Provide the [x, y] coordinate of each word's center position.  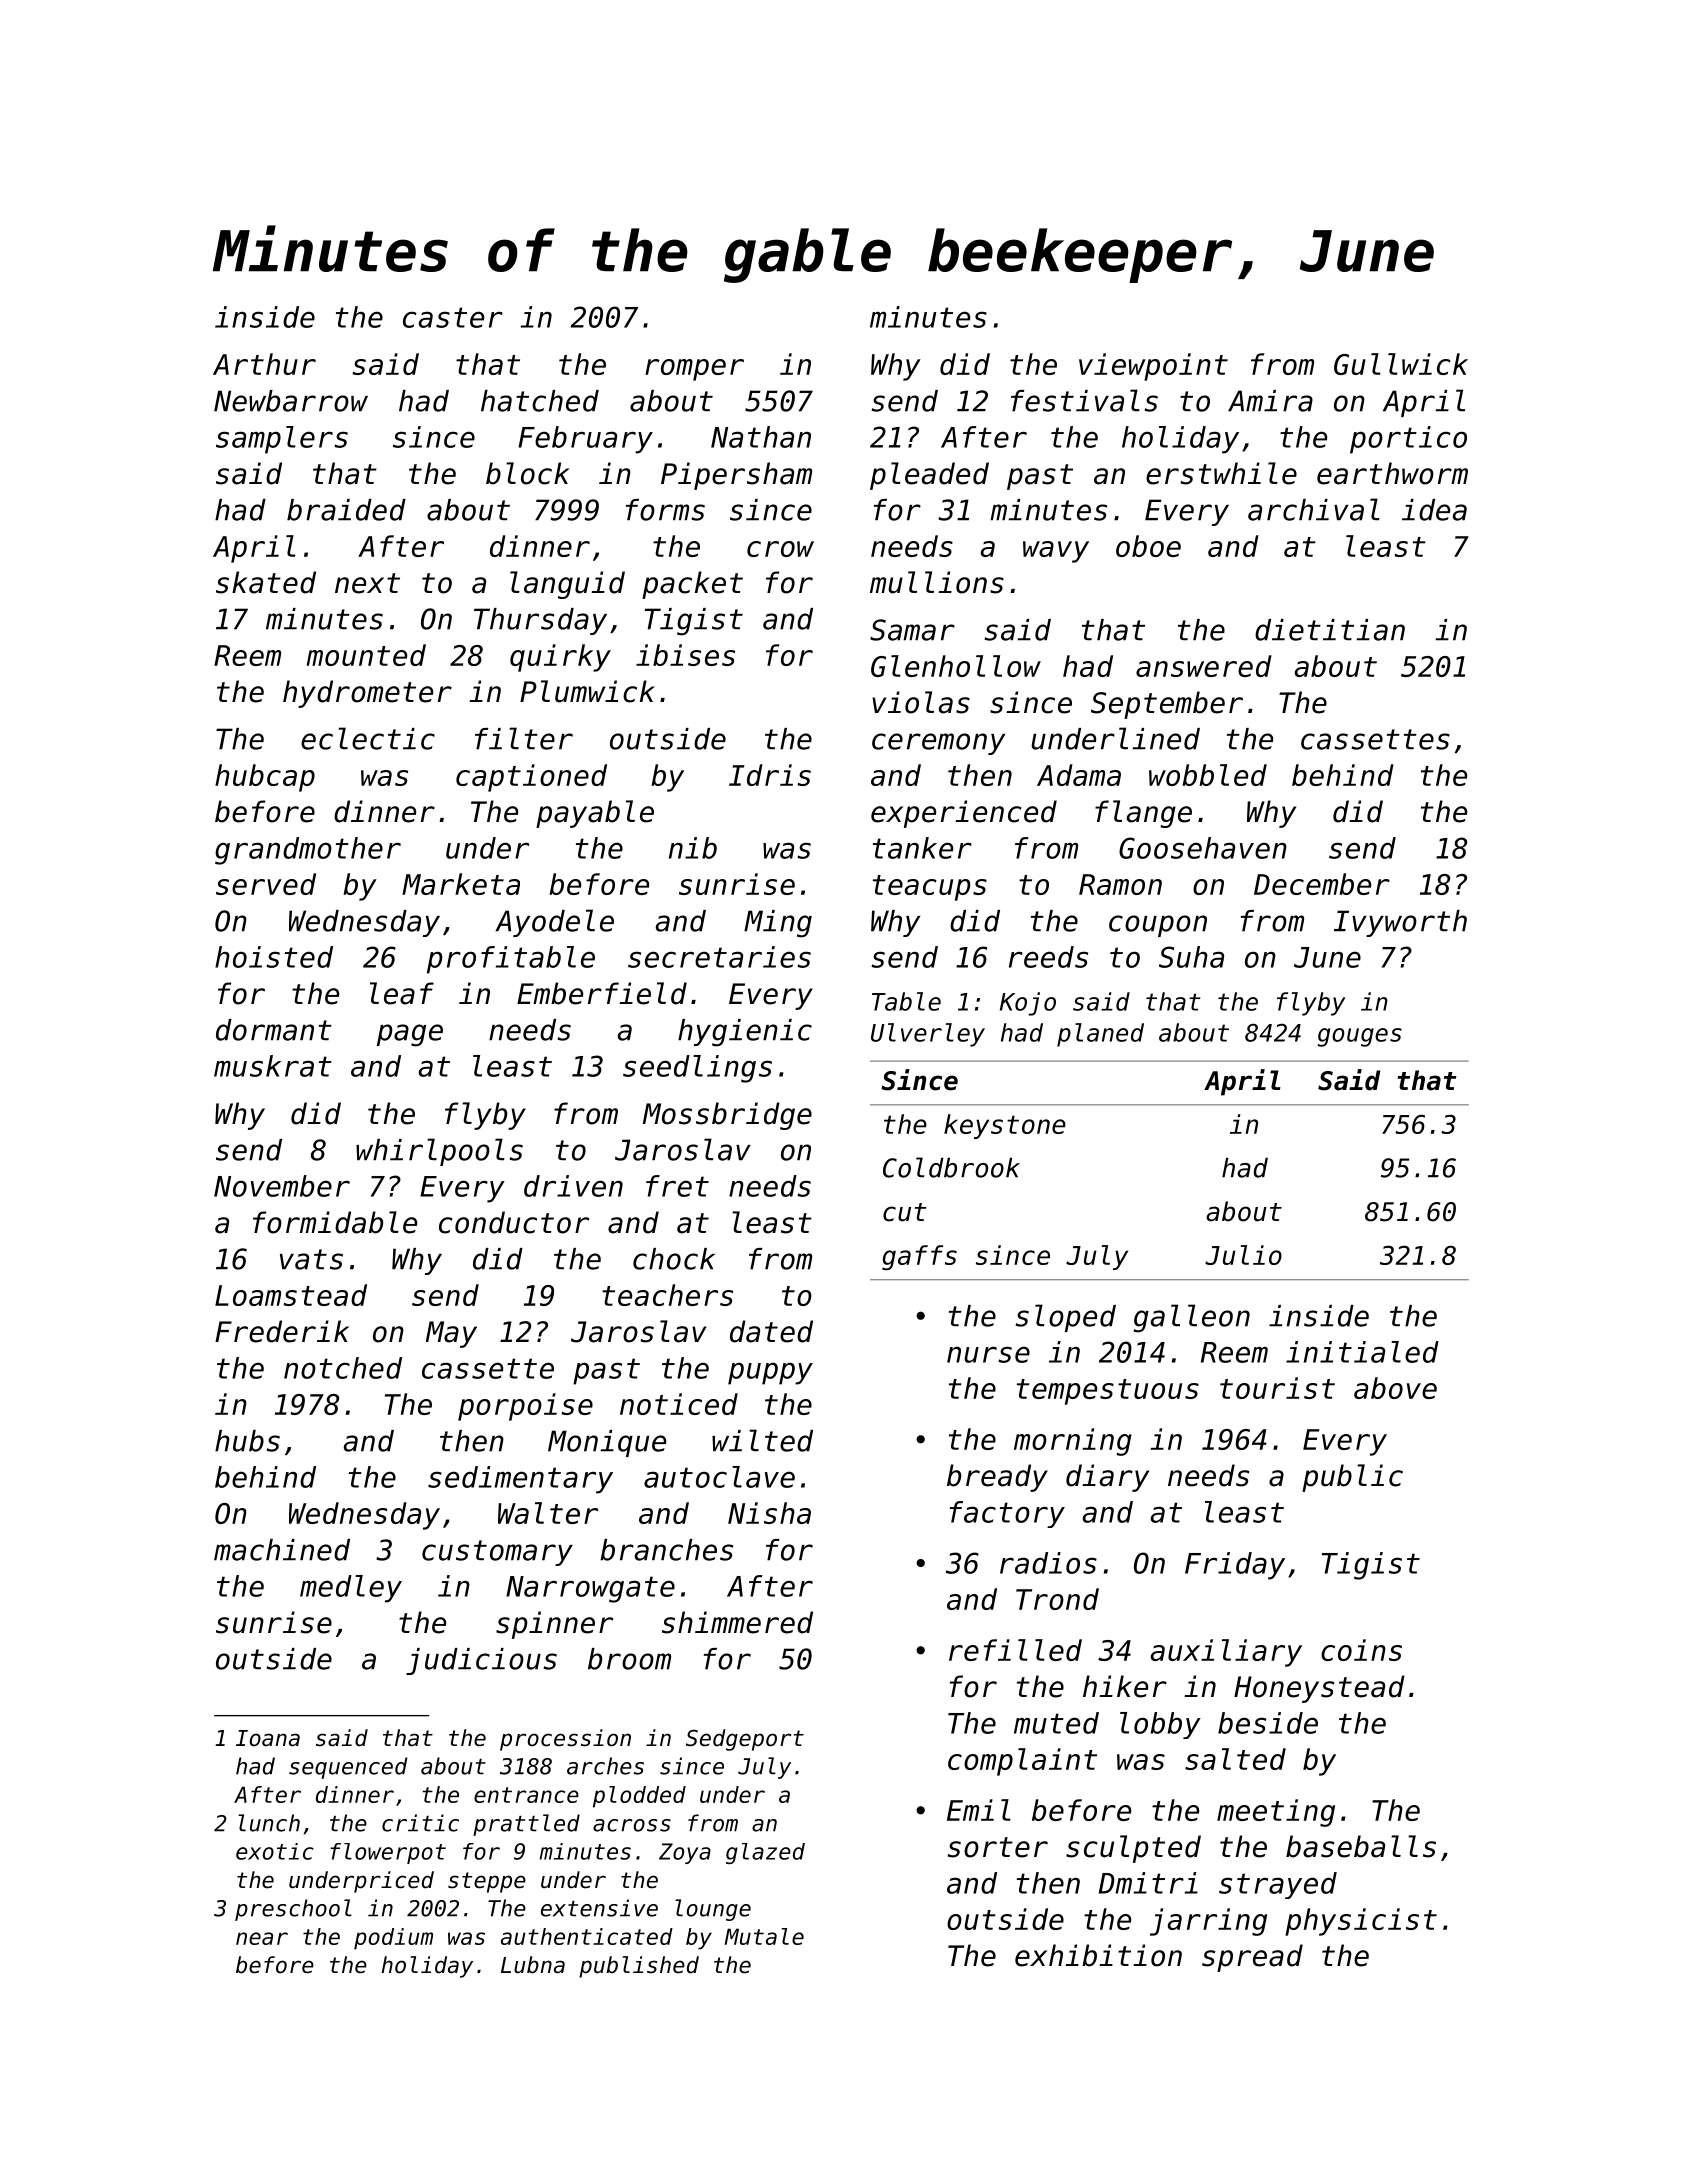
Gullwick [1401, 364]
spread [1252, 1958]
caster [453, 317]
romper [694, 370]
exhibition [1098, 1955]
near [262, 1938]
